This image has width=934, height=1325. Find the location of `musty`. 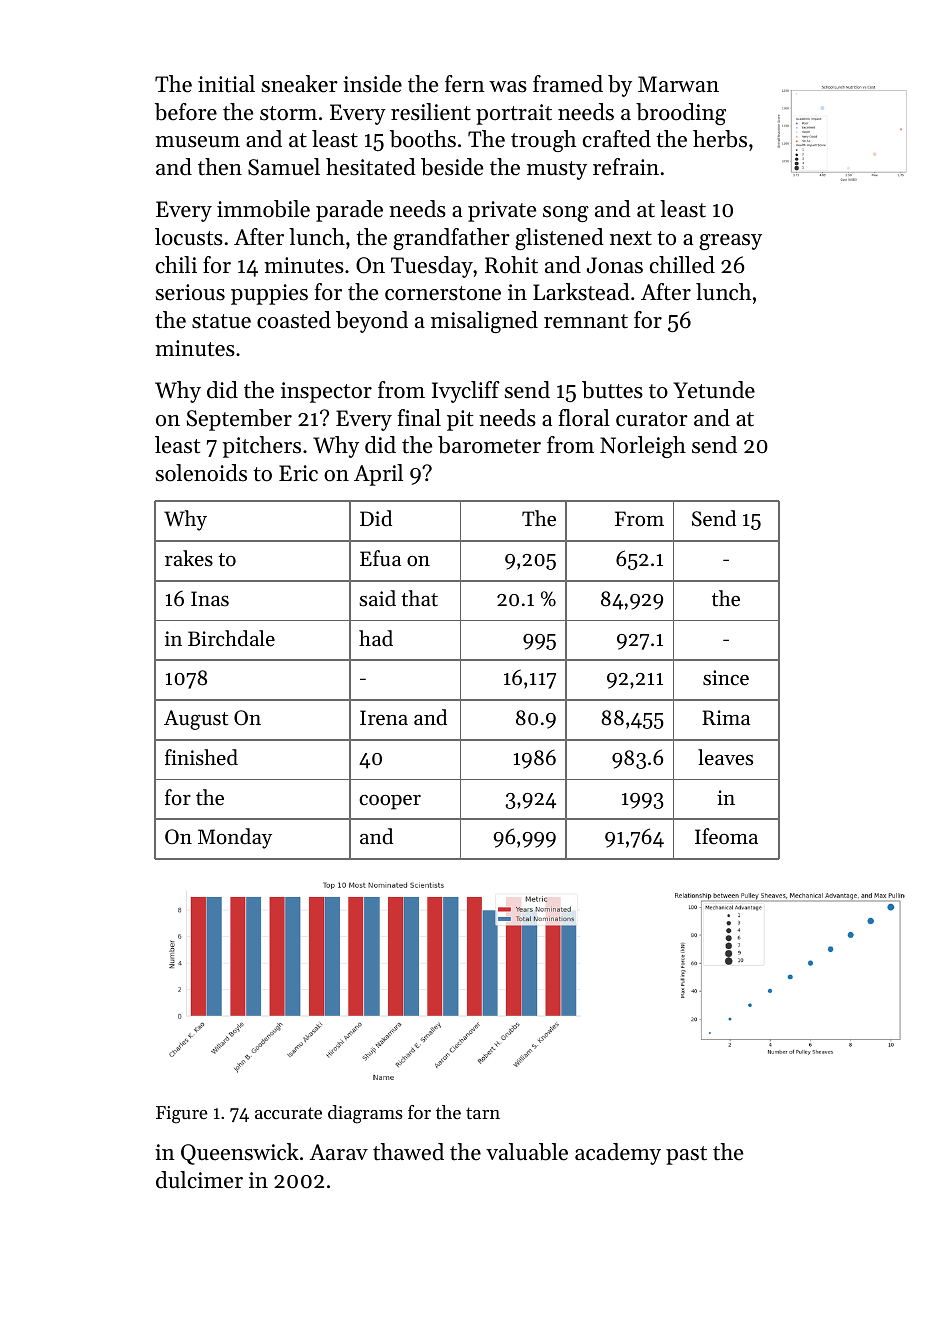

musty is located at coordinates (557, 170).
